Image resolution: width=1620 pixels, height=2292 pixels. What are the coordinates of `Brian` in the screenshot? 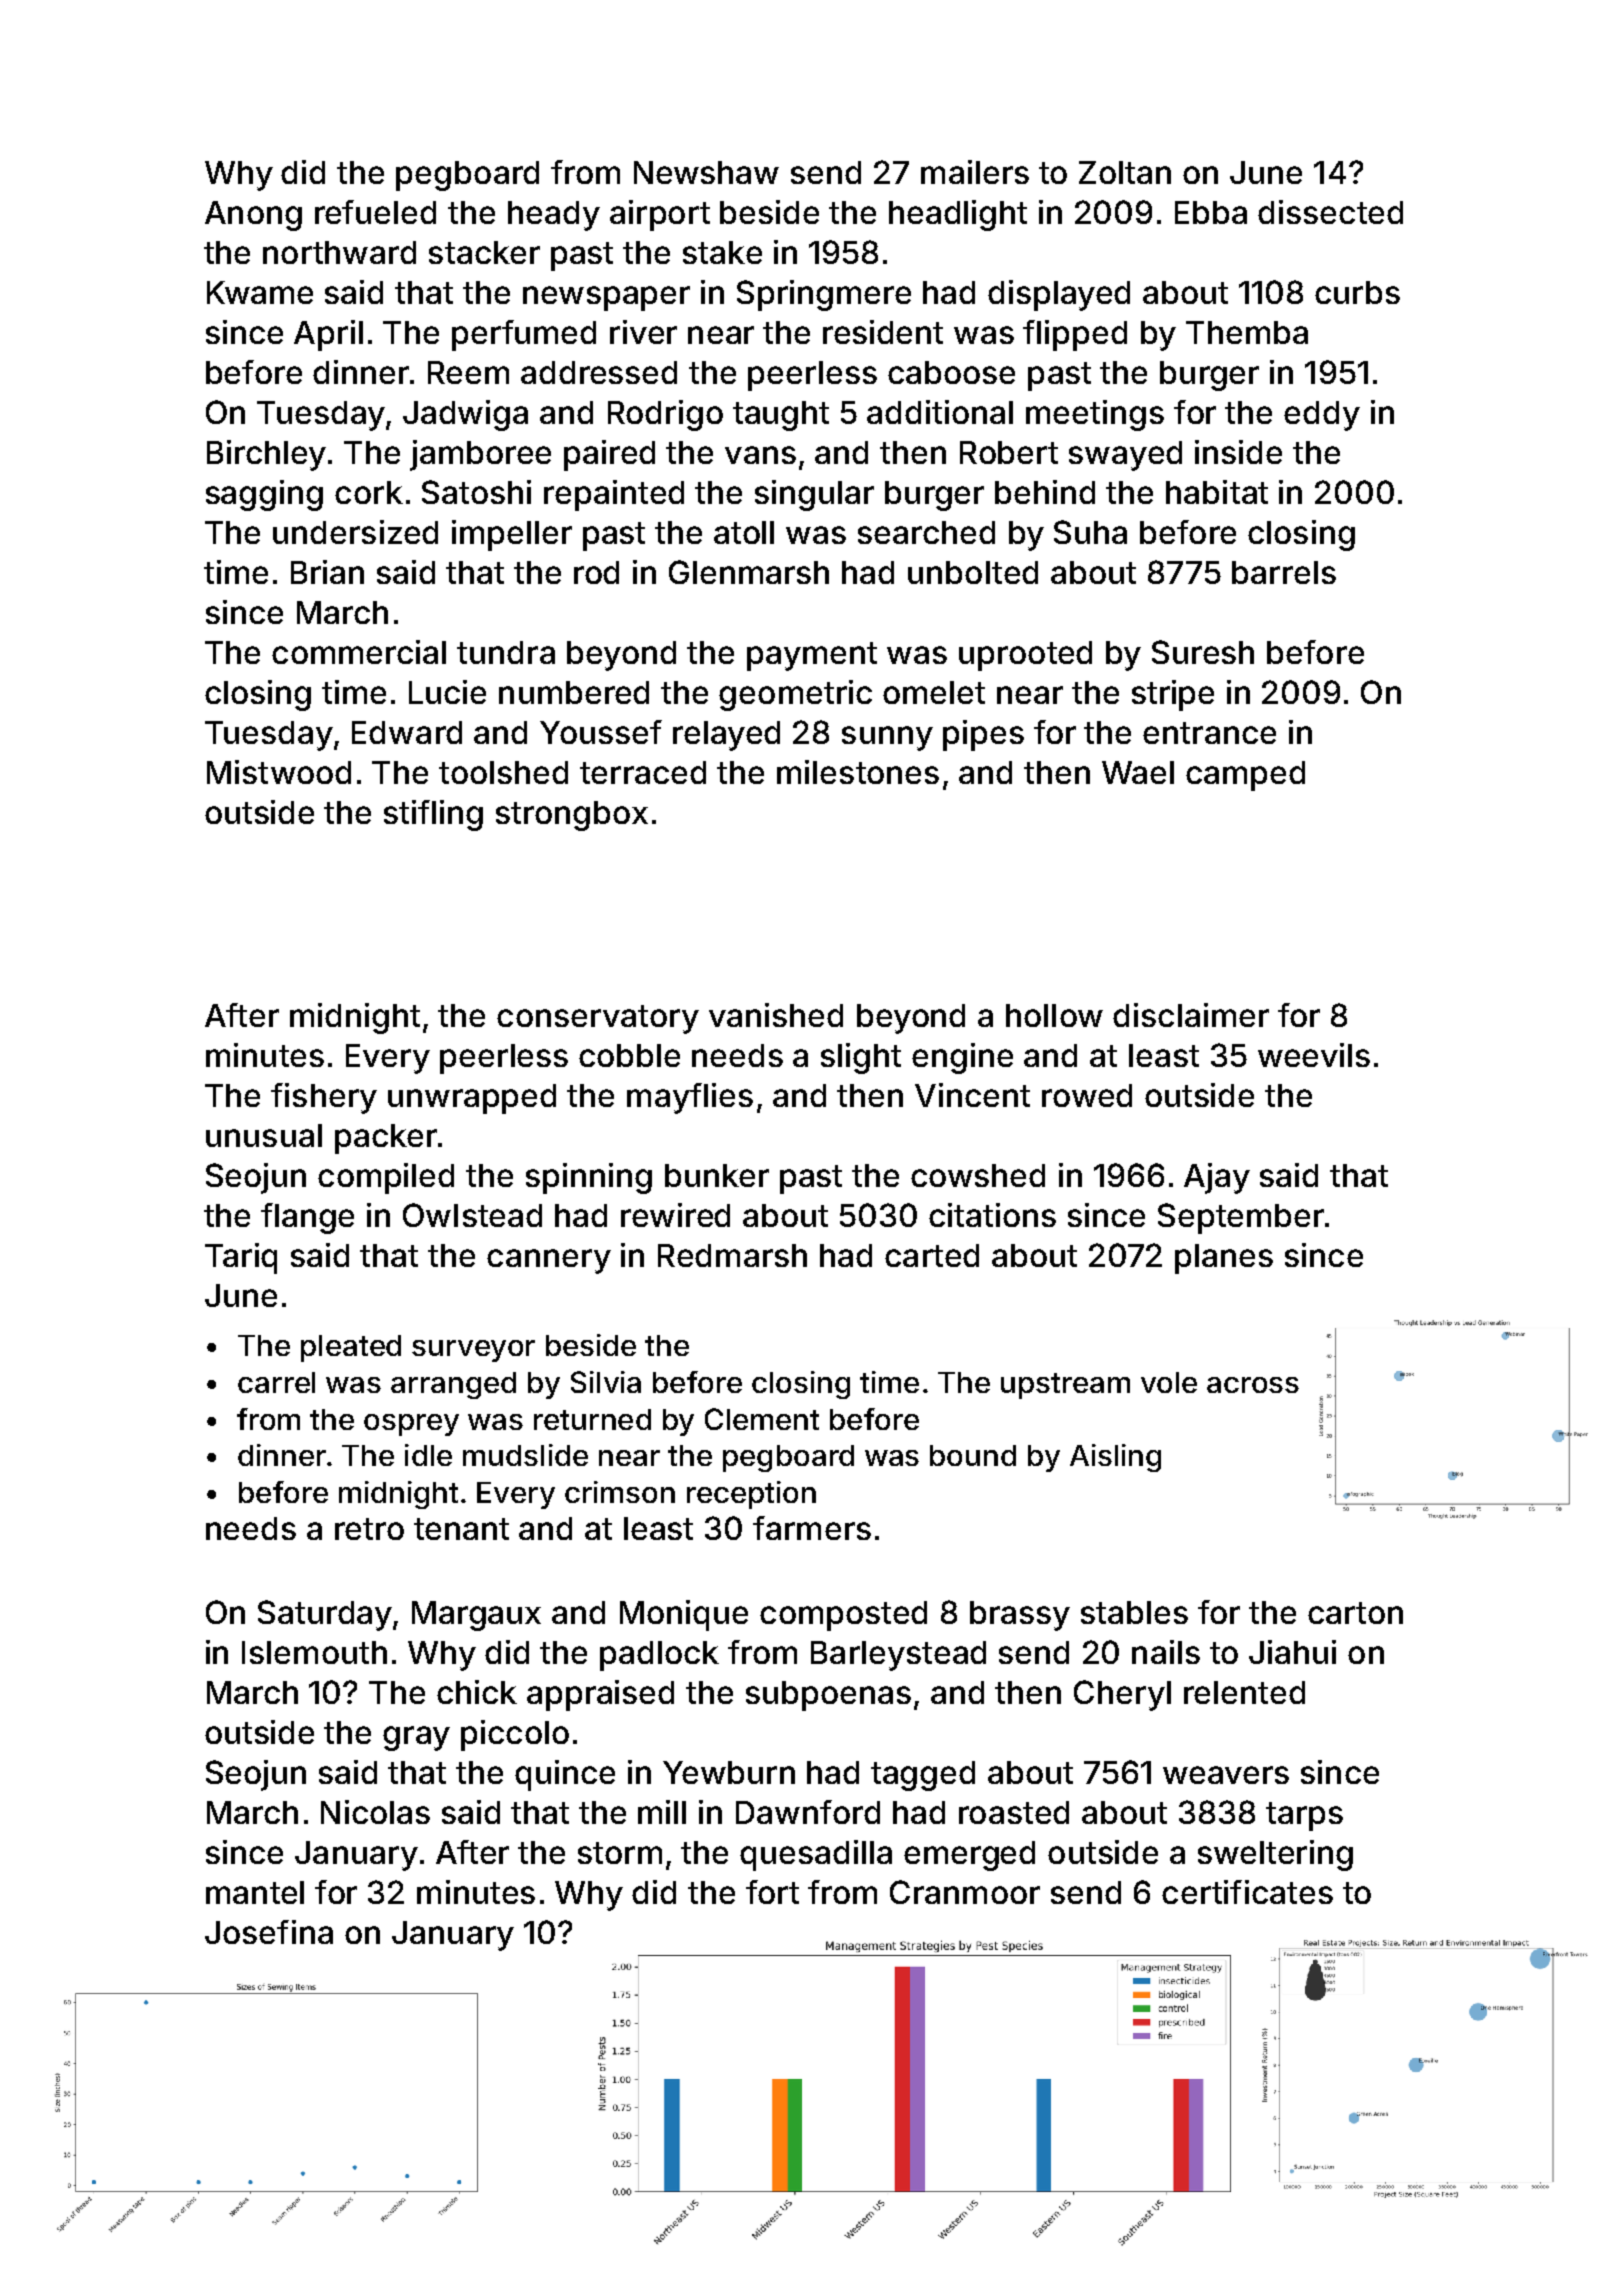 It's located at (327, 572).
